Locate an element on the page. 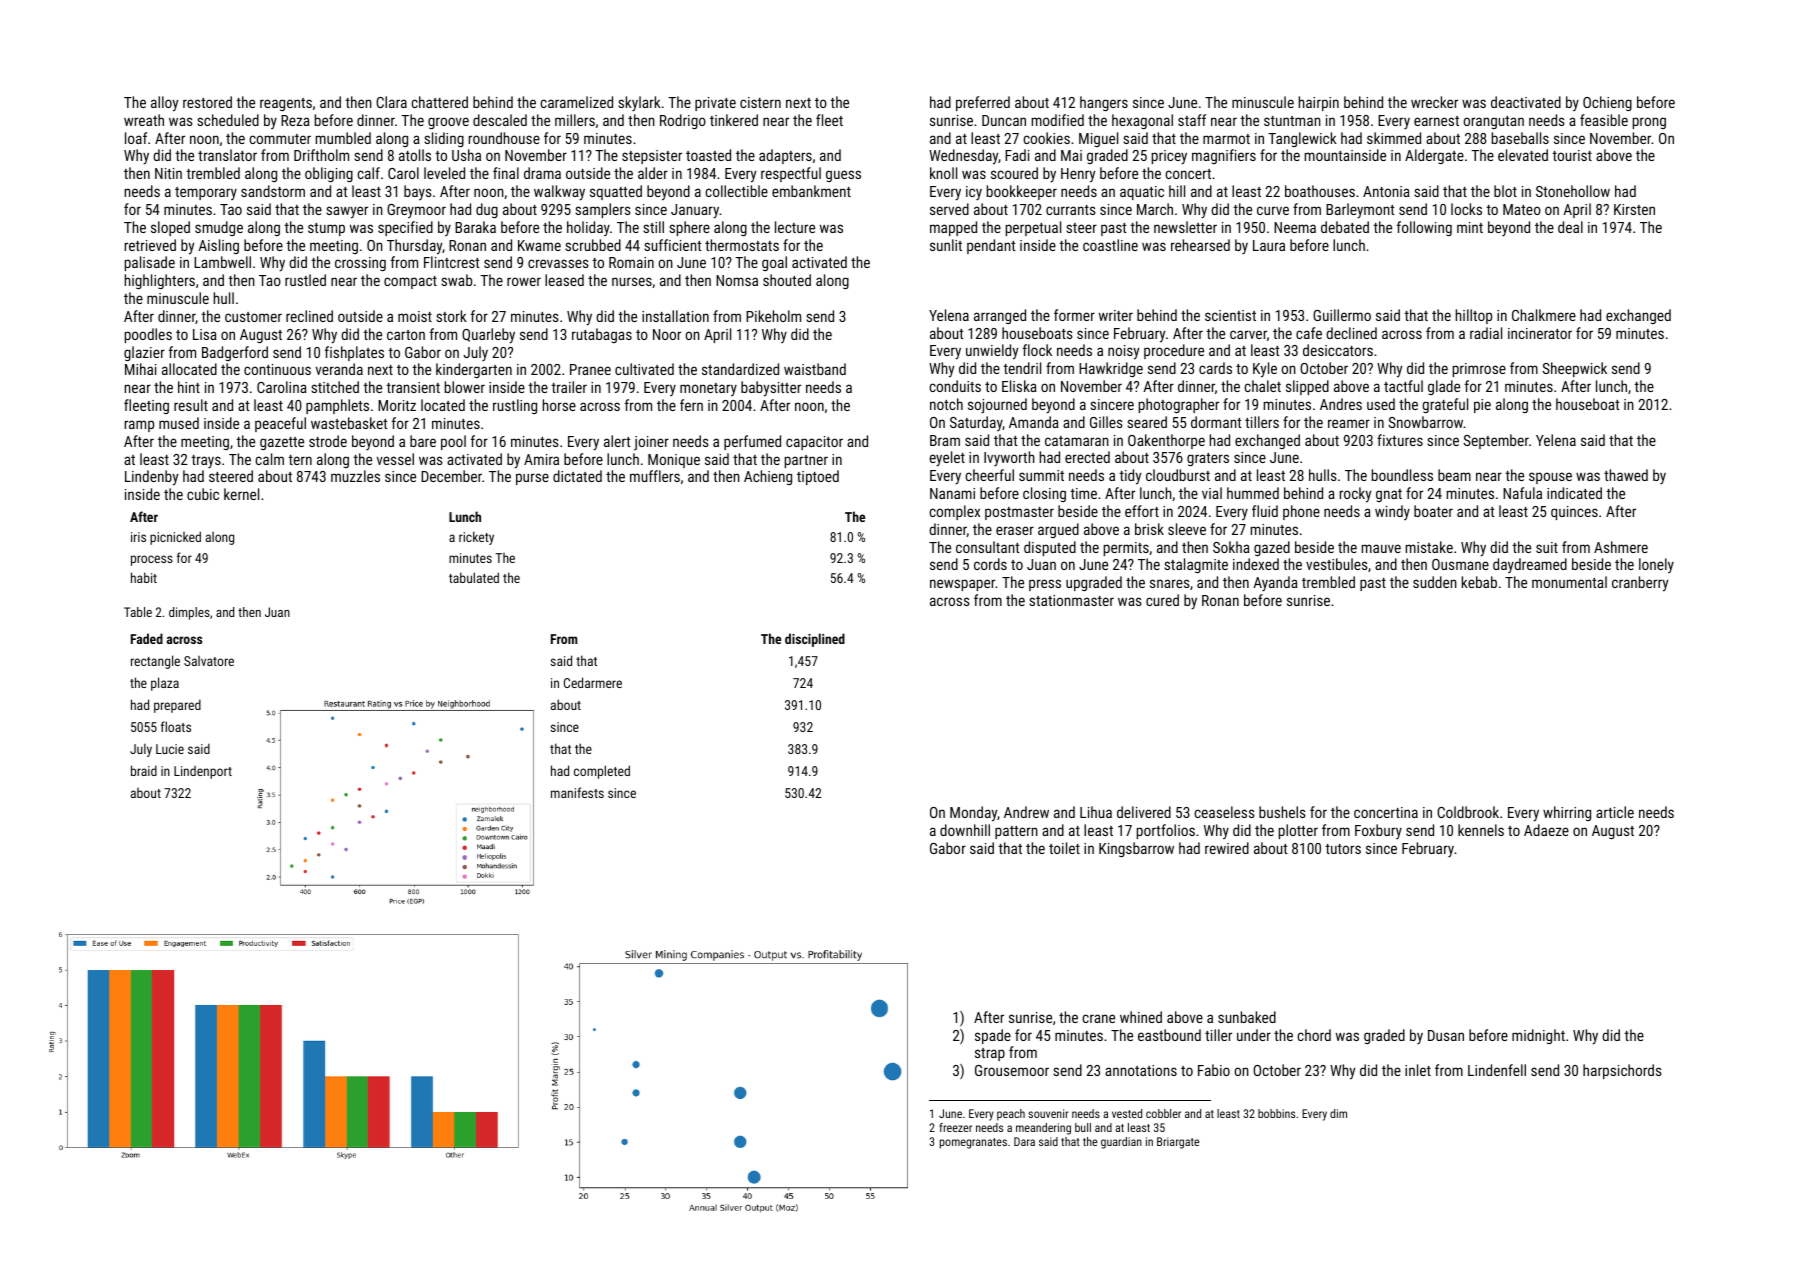 The image size is (1801, 1273). Coldbrook is located at coordinates (1468, 812).
